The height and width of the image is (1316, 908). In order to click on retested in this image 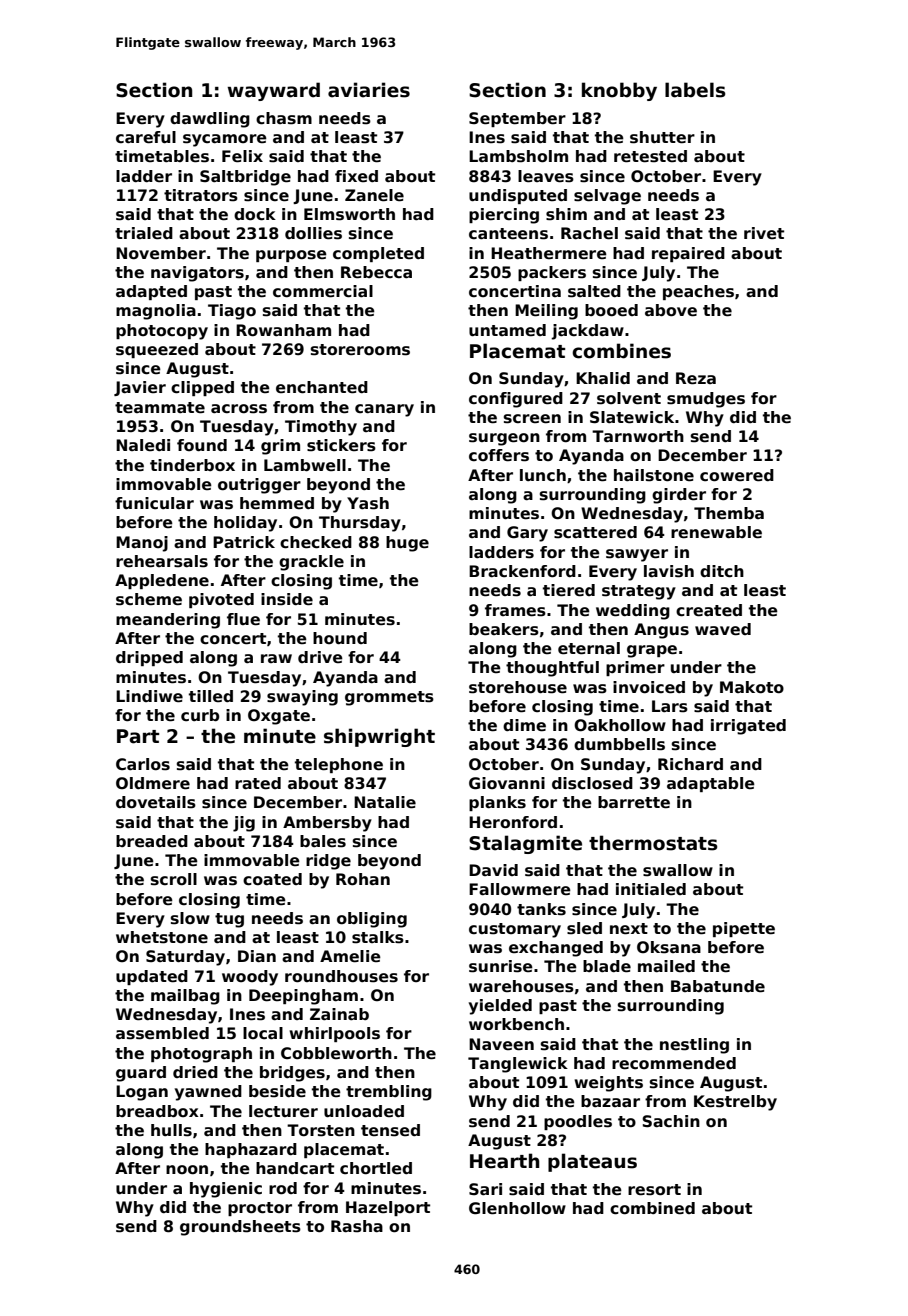, I will do `click(650, 156)`.
